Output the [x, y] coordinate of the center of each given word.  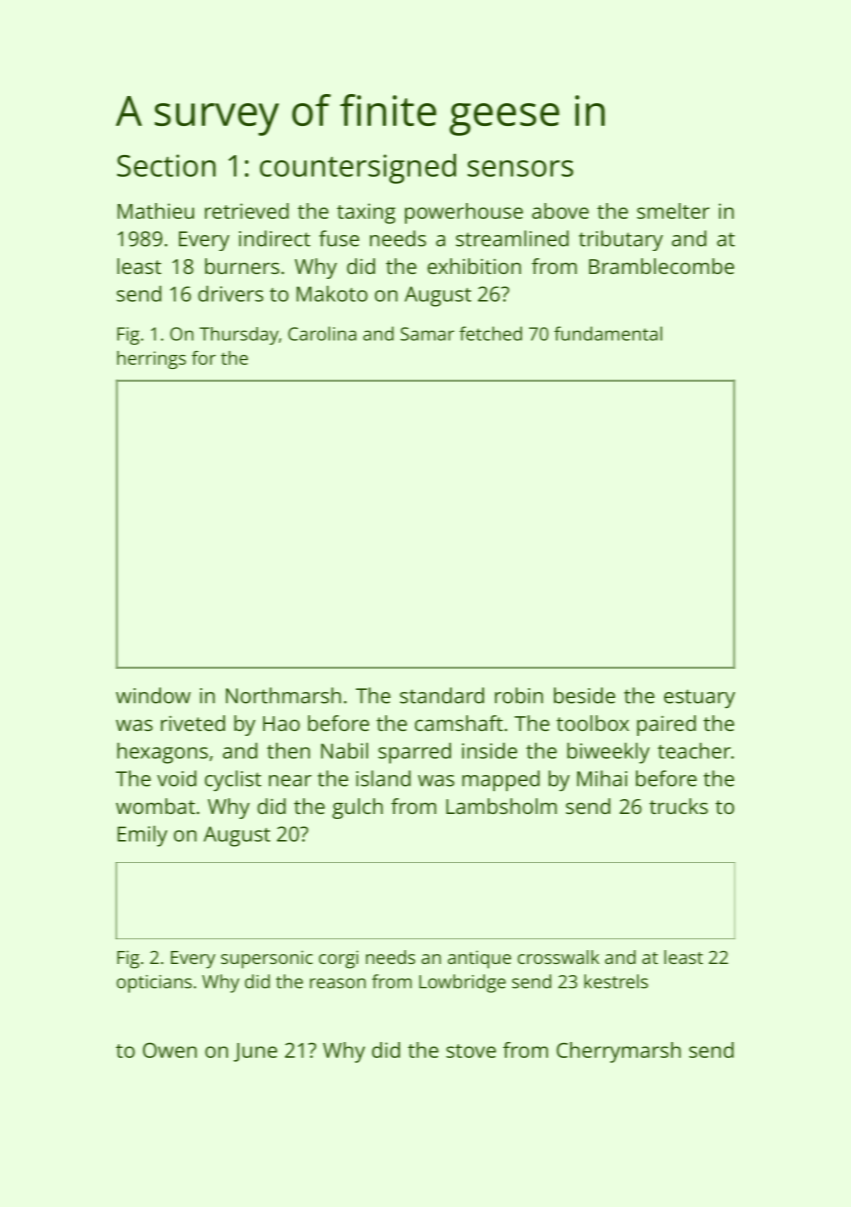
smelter [673, 211]
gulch [357, 808]
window [153, 695]
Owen [170, 1050]
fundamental [608, 333]
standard [442, 695]
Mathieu [156, 211]
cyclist [233, 780]
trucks [678, 806]
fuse [339, 238]
